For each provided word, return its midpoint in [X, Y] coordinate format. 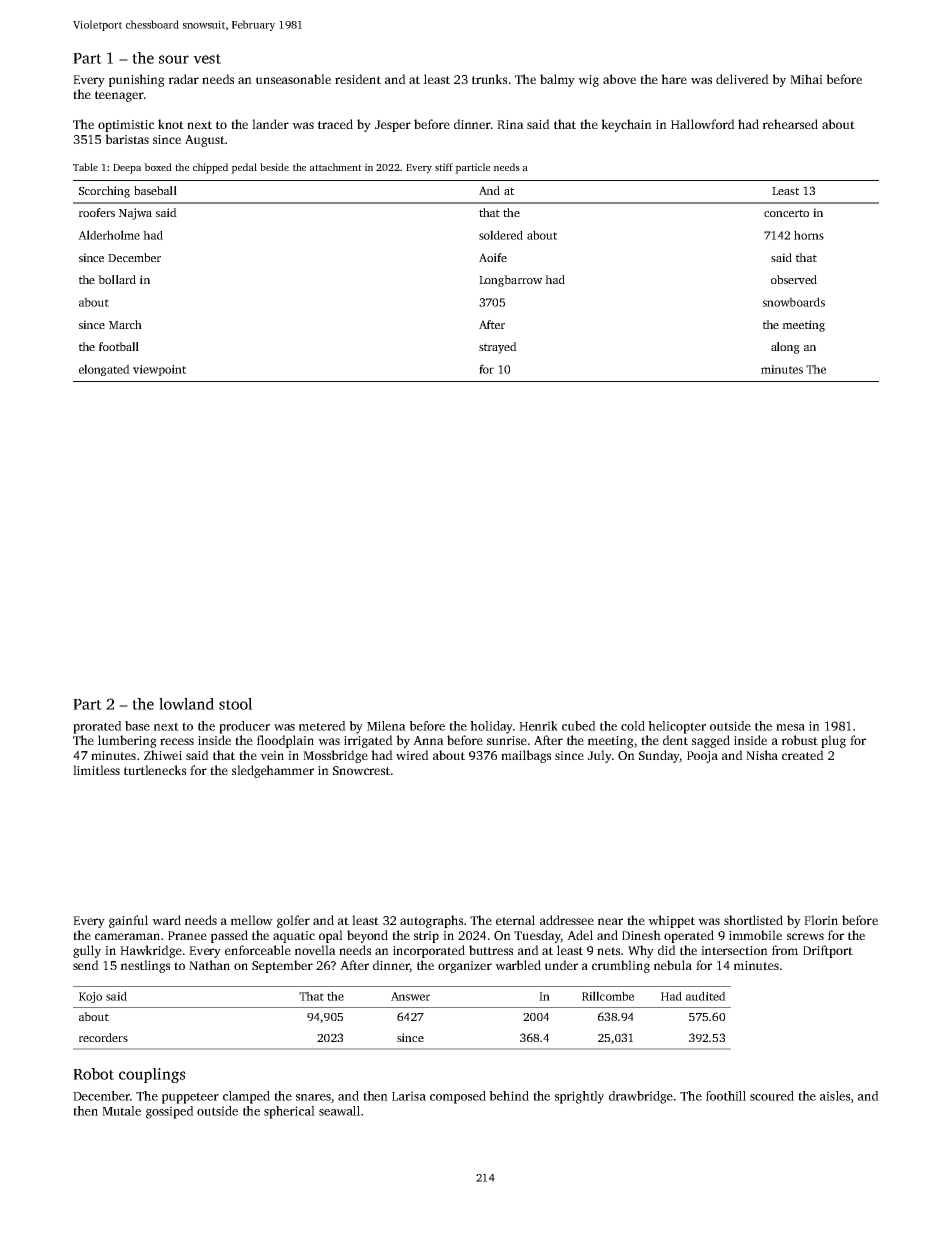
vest [207, 59]
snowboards [794, 302]
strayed [498, 348]
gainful [128, 921]
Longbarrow [510, 281]
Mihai [806, 79]
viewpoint [159, 370]
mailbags [526, 756]
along [785, 348]
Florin [821, 920]
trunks [489, 79]
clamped [246, 1097]
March [125, 324]
